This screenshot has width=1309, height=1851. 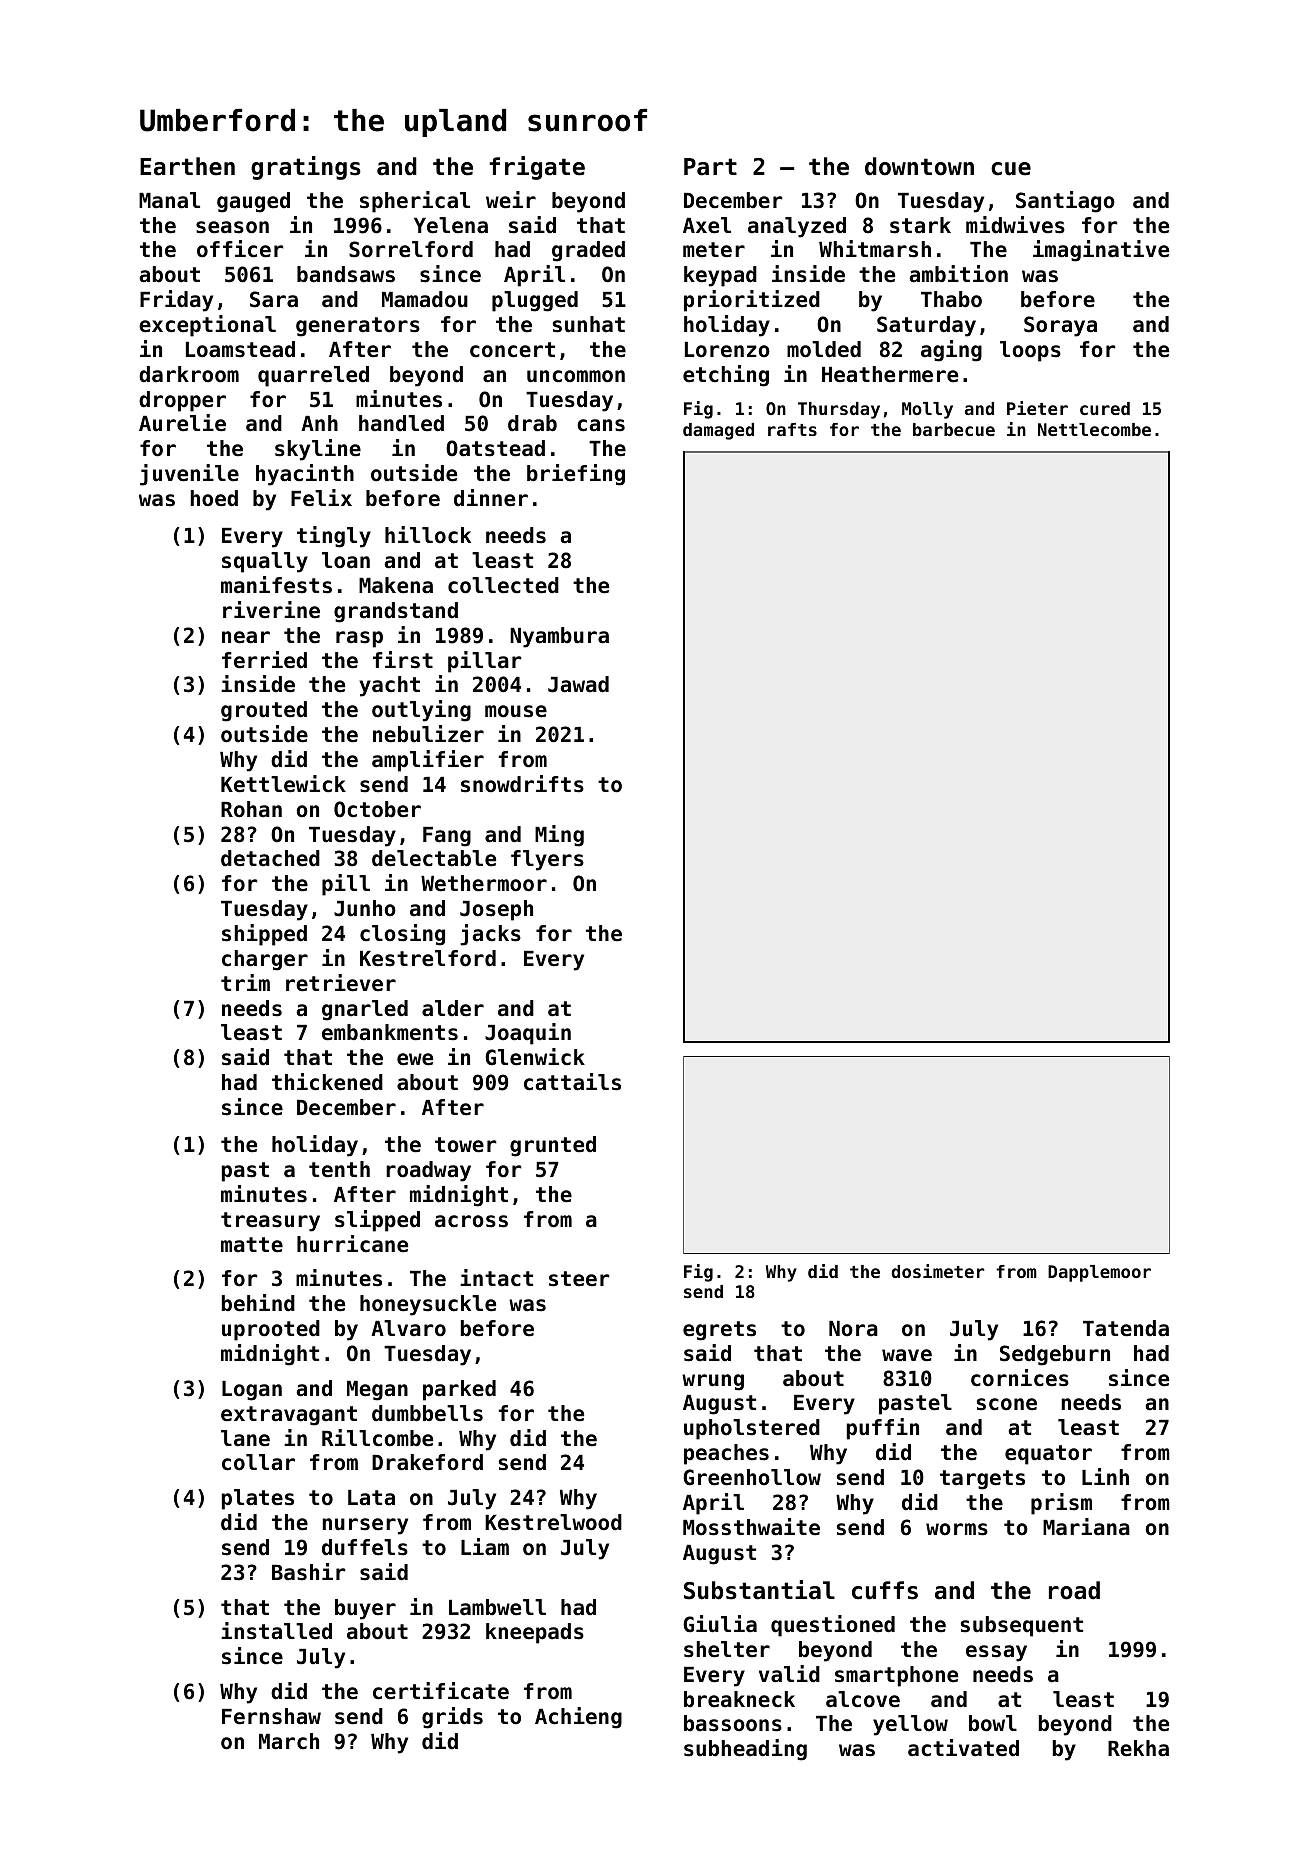 I want to click on Kettlewick, so click(x=283, y=784).
